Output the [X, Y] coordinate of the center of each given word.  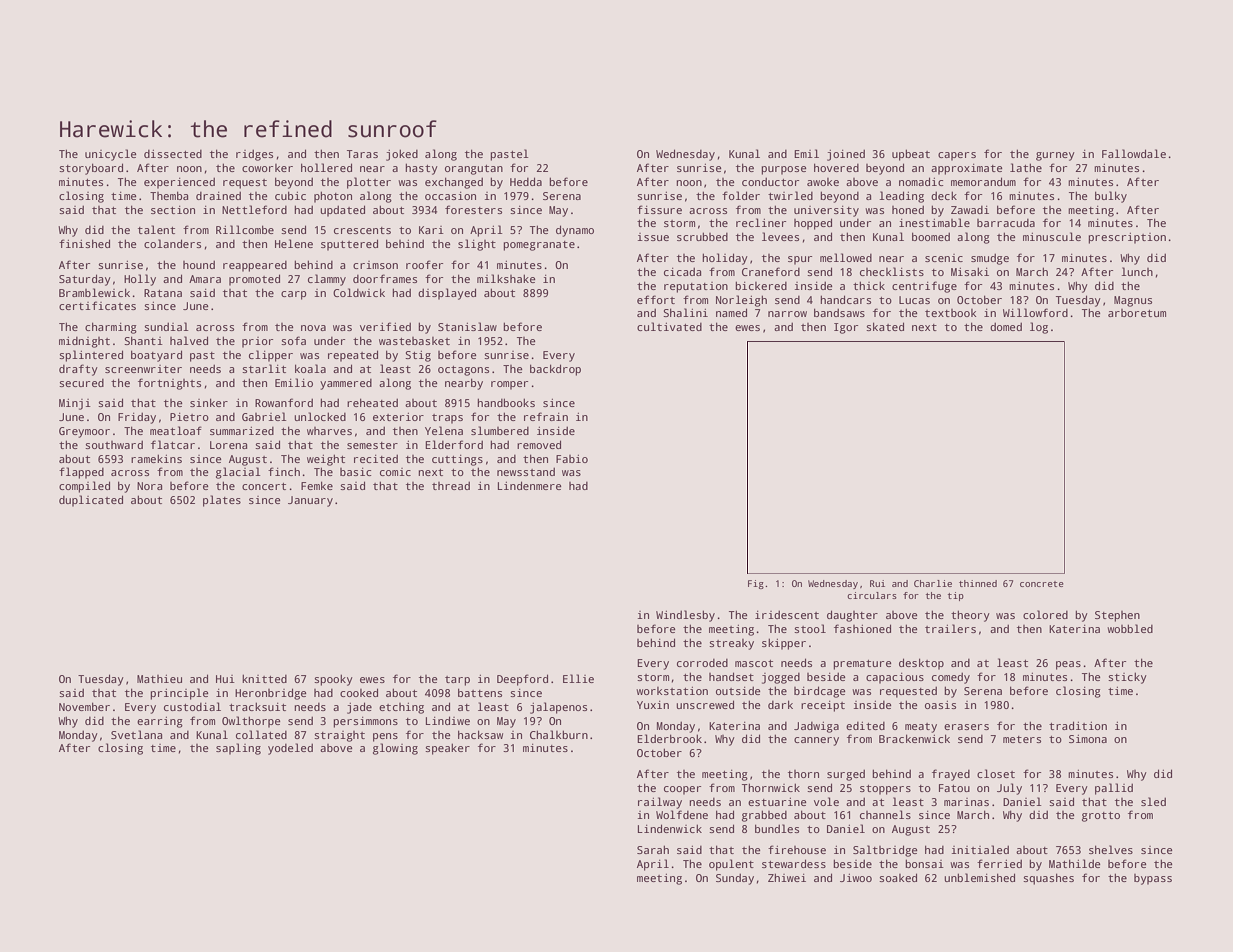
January [310, 501]
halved [189, 340]
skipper [784, 644]
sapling [238, 749]
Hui [225, 679]
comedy [951, 678]
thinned [978, 583]
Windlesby [685, 616]
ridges [254, 155]
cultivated [669, 326]
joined [846, 155]
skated [885, 326]
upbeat [911, 155]
